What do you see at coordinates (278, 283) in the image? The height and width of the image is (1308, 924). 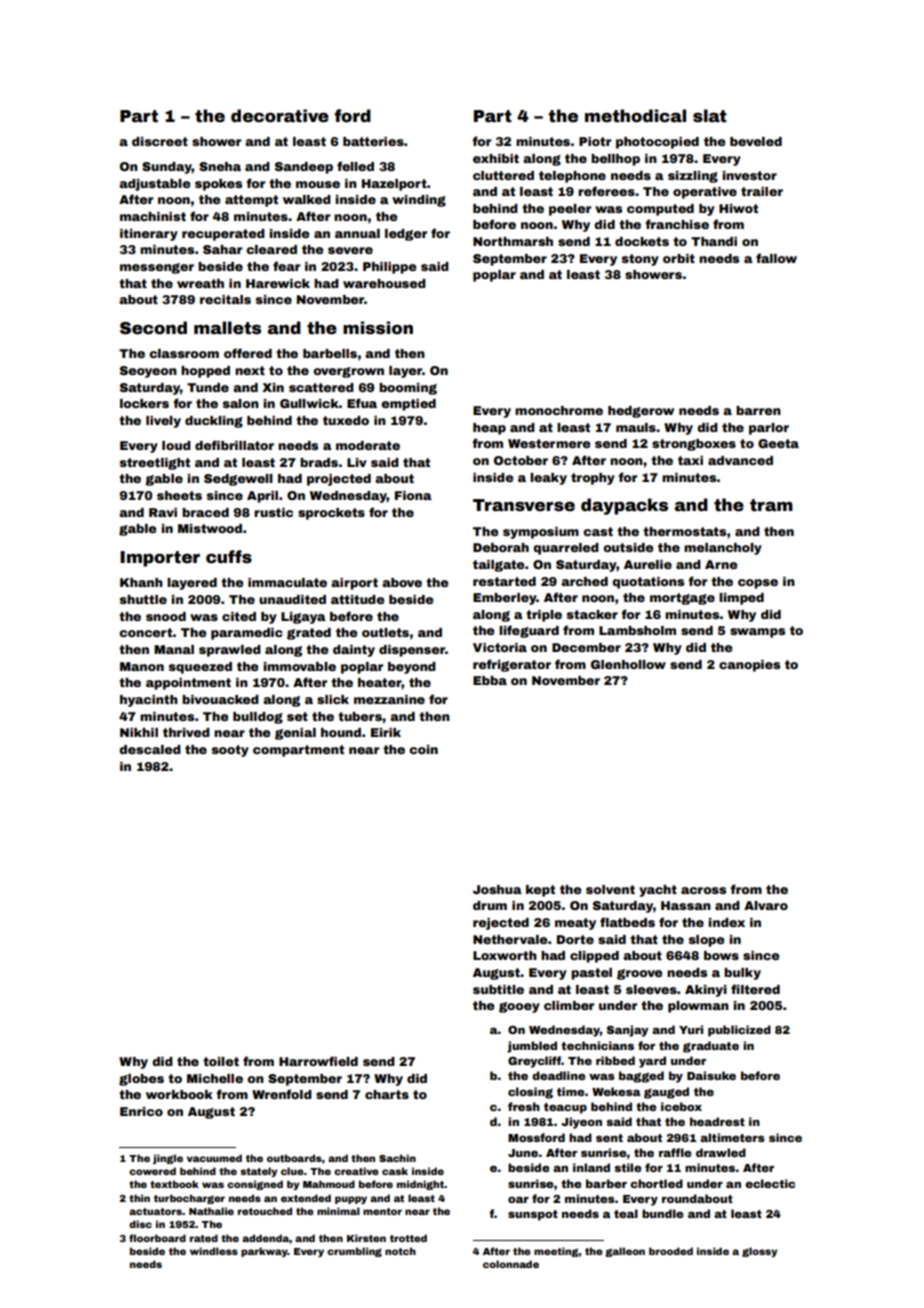 I see `Harewick` at bounding box center [278, 283].
